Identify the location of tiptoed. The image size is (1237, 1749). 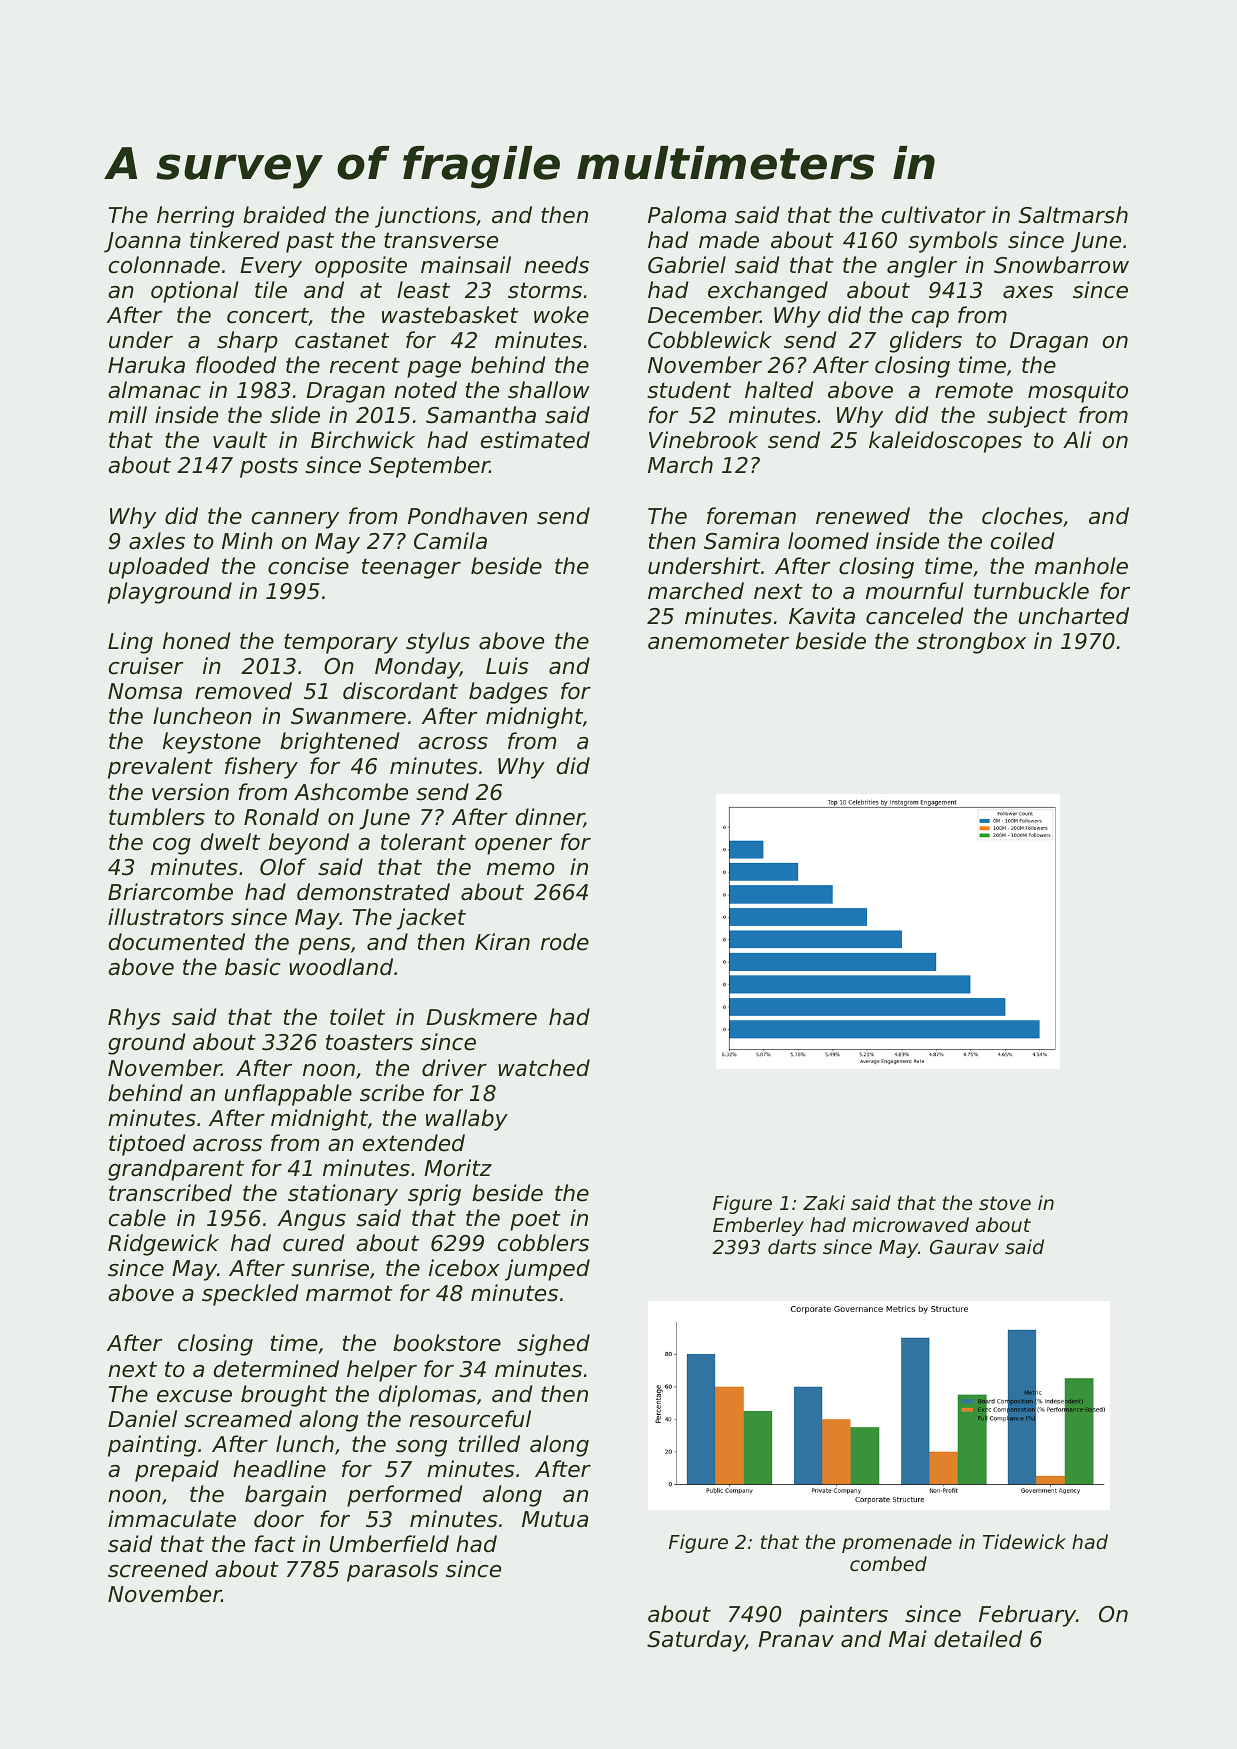
(147, 1145).
